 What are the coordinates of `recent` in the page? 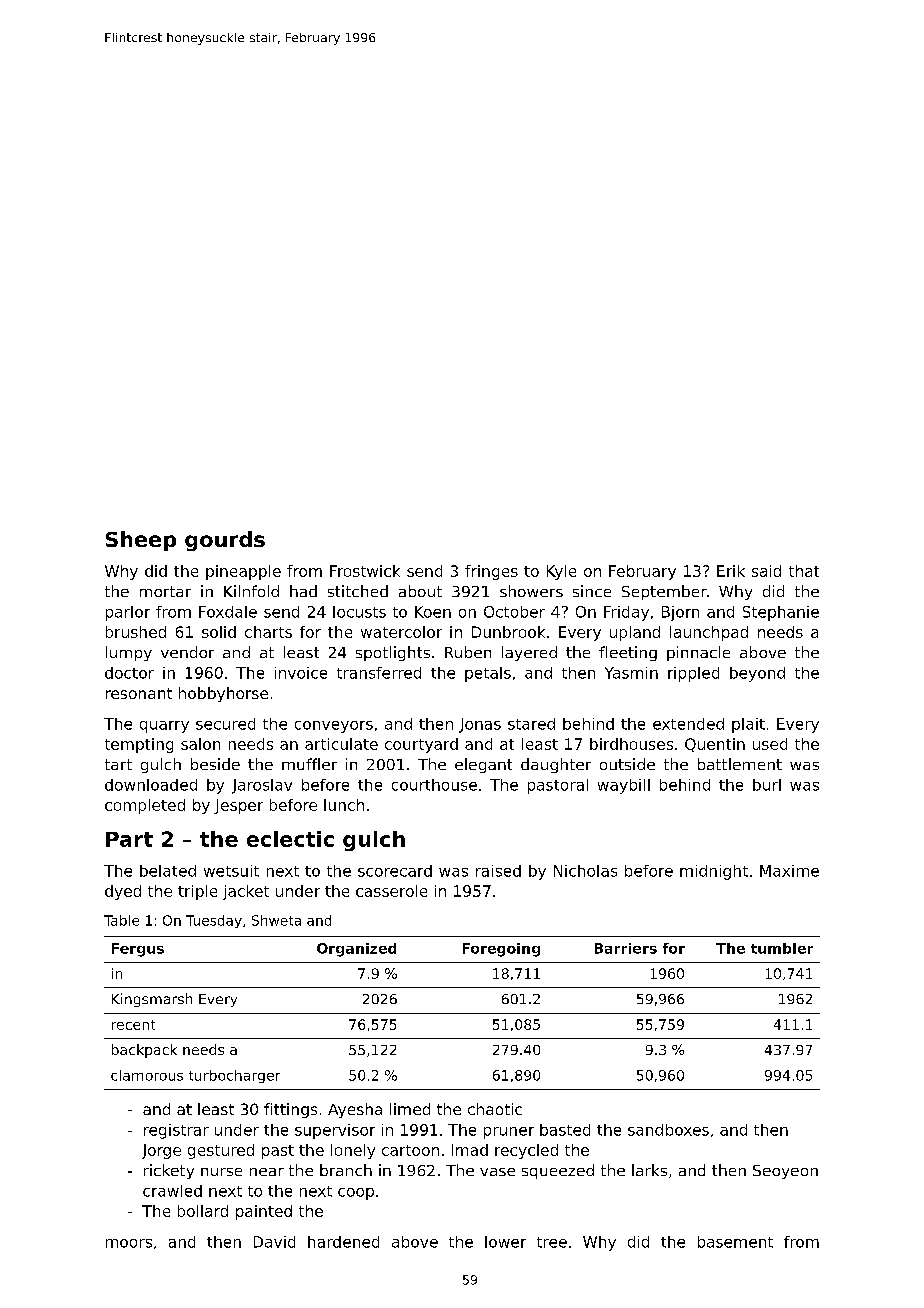 It's located at (133, 1025).
